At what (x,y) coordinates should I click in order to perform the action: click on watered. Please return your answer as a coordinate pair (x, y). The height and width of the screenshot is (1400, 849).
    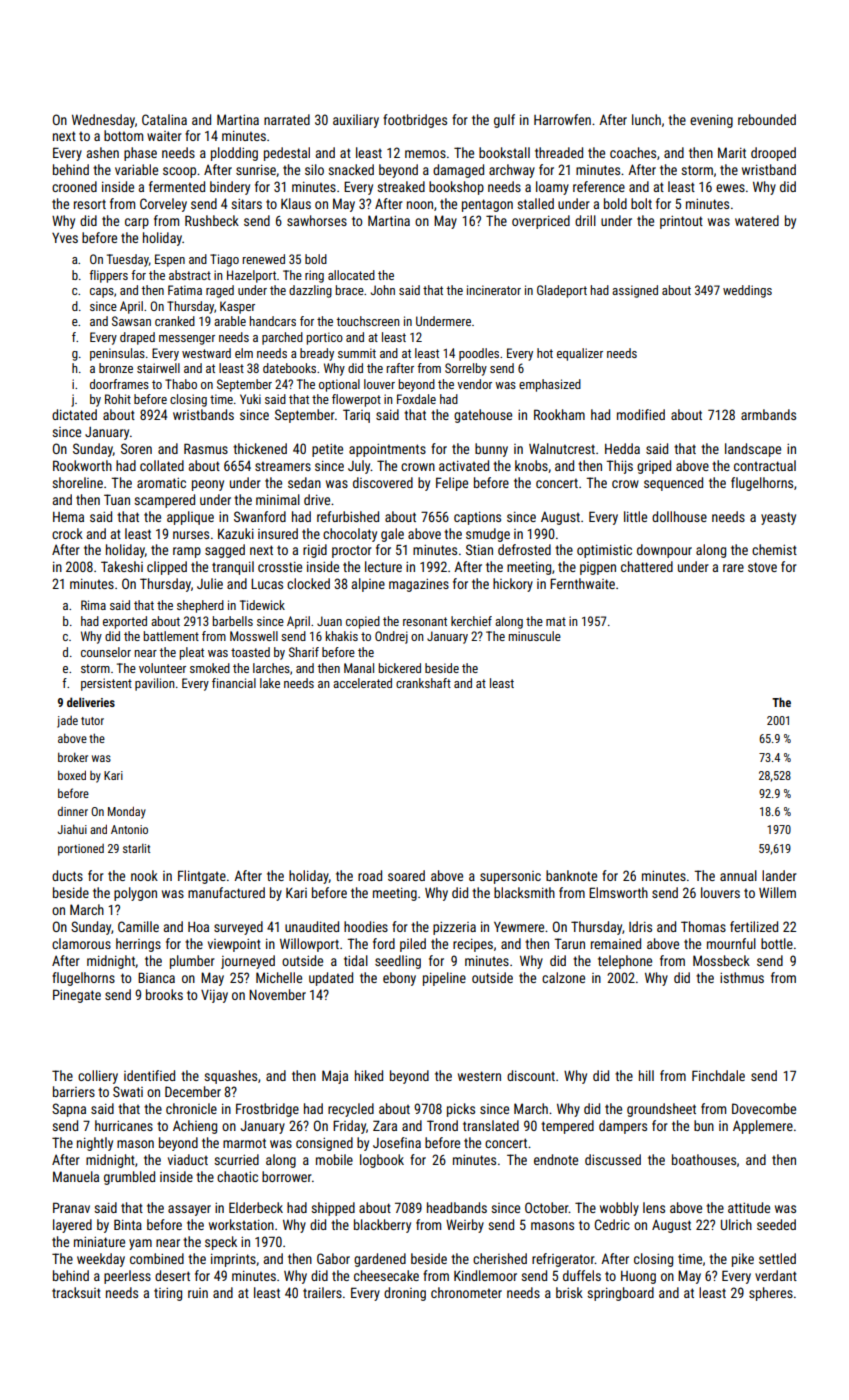
    Looking at the image, I should click on (757, 220).
